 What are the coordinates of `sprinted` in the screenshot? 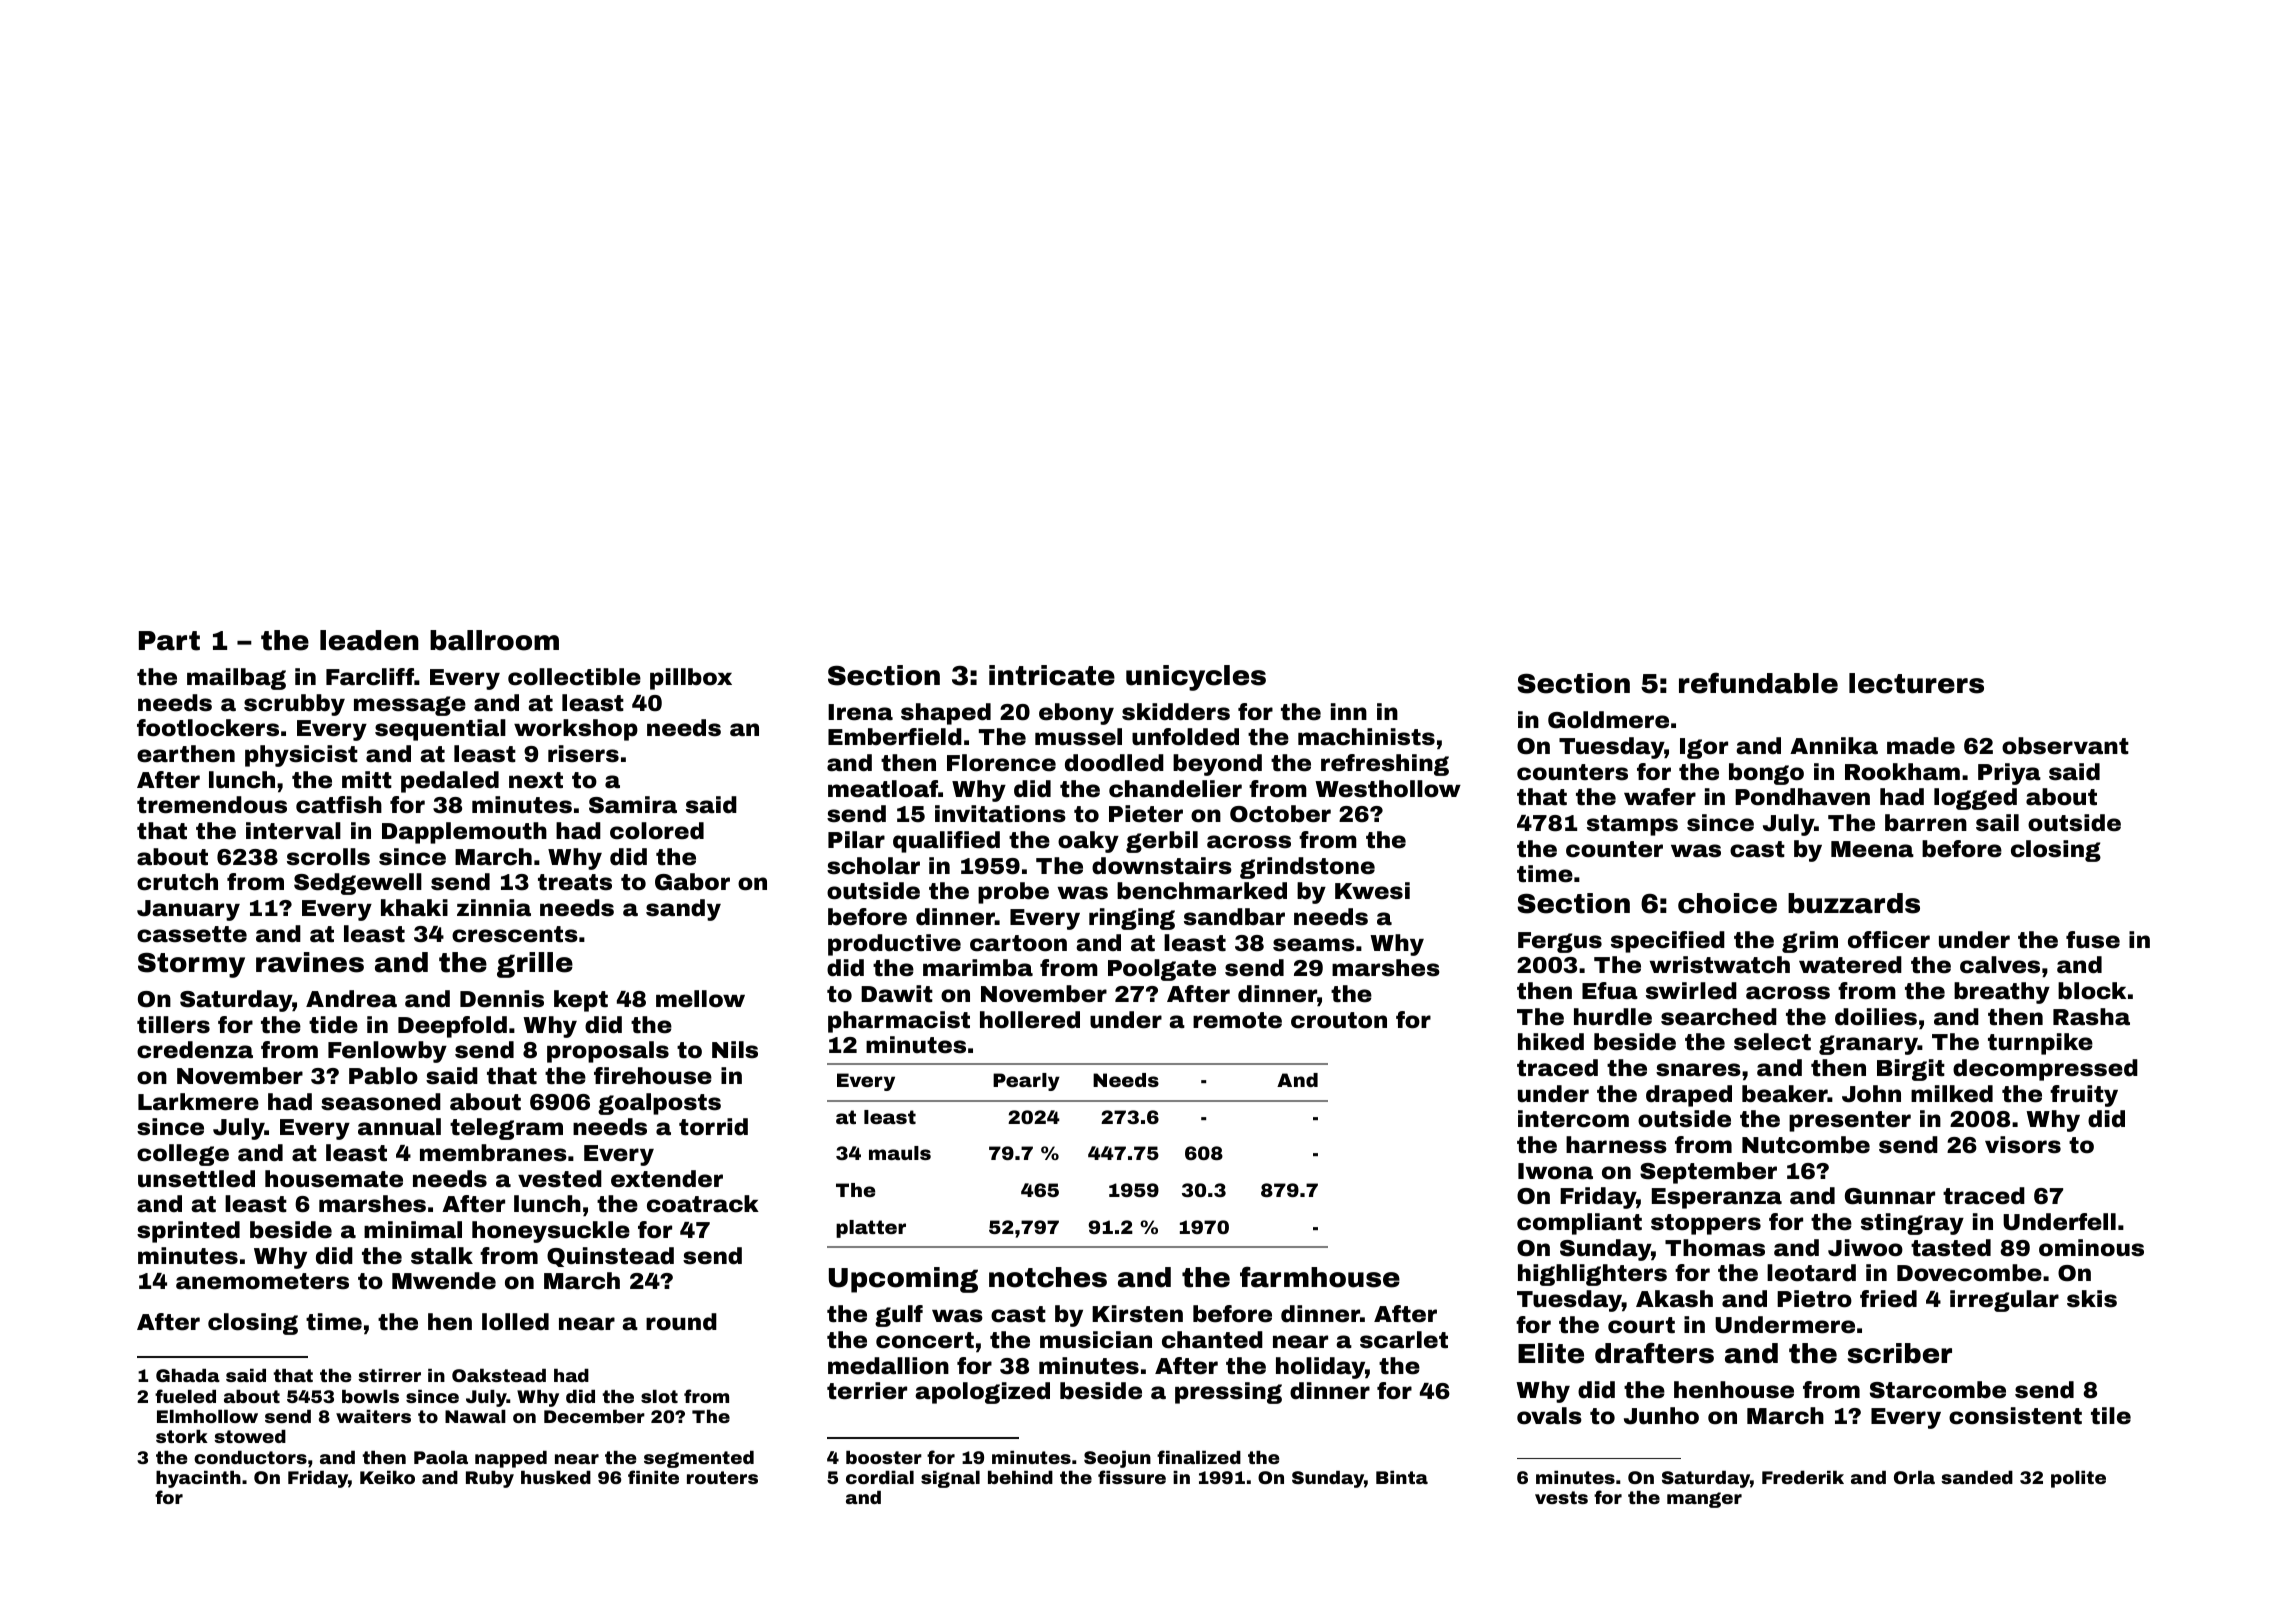 It's located at (188, 1232).
